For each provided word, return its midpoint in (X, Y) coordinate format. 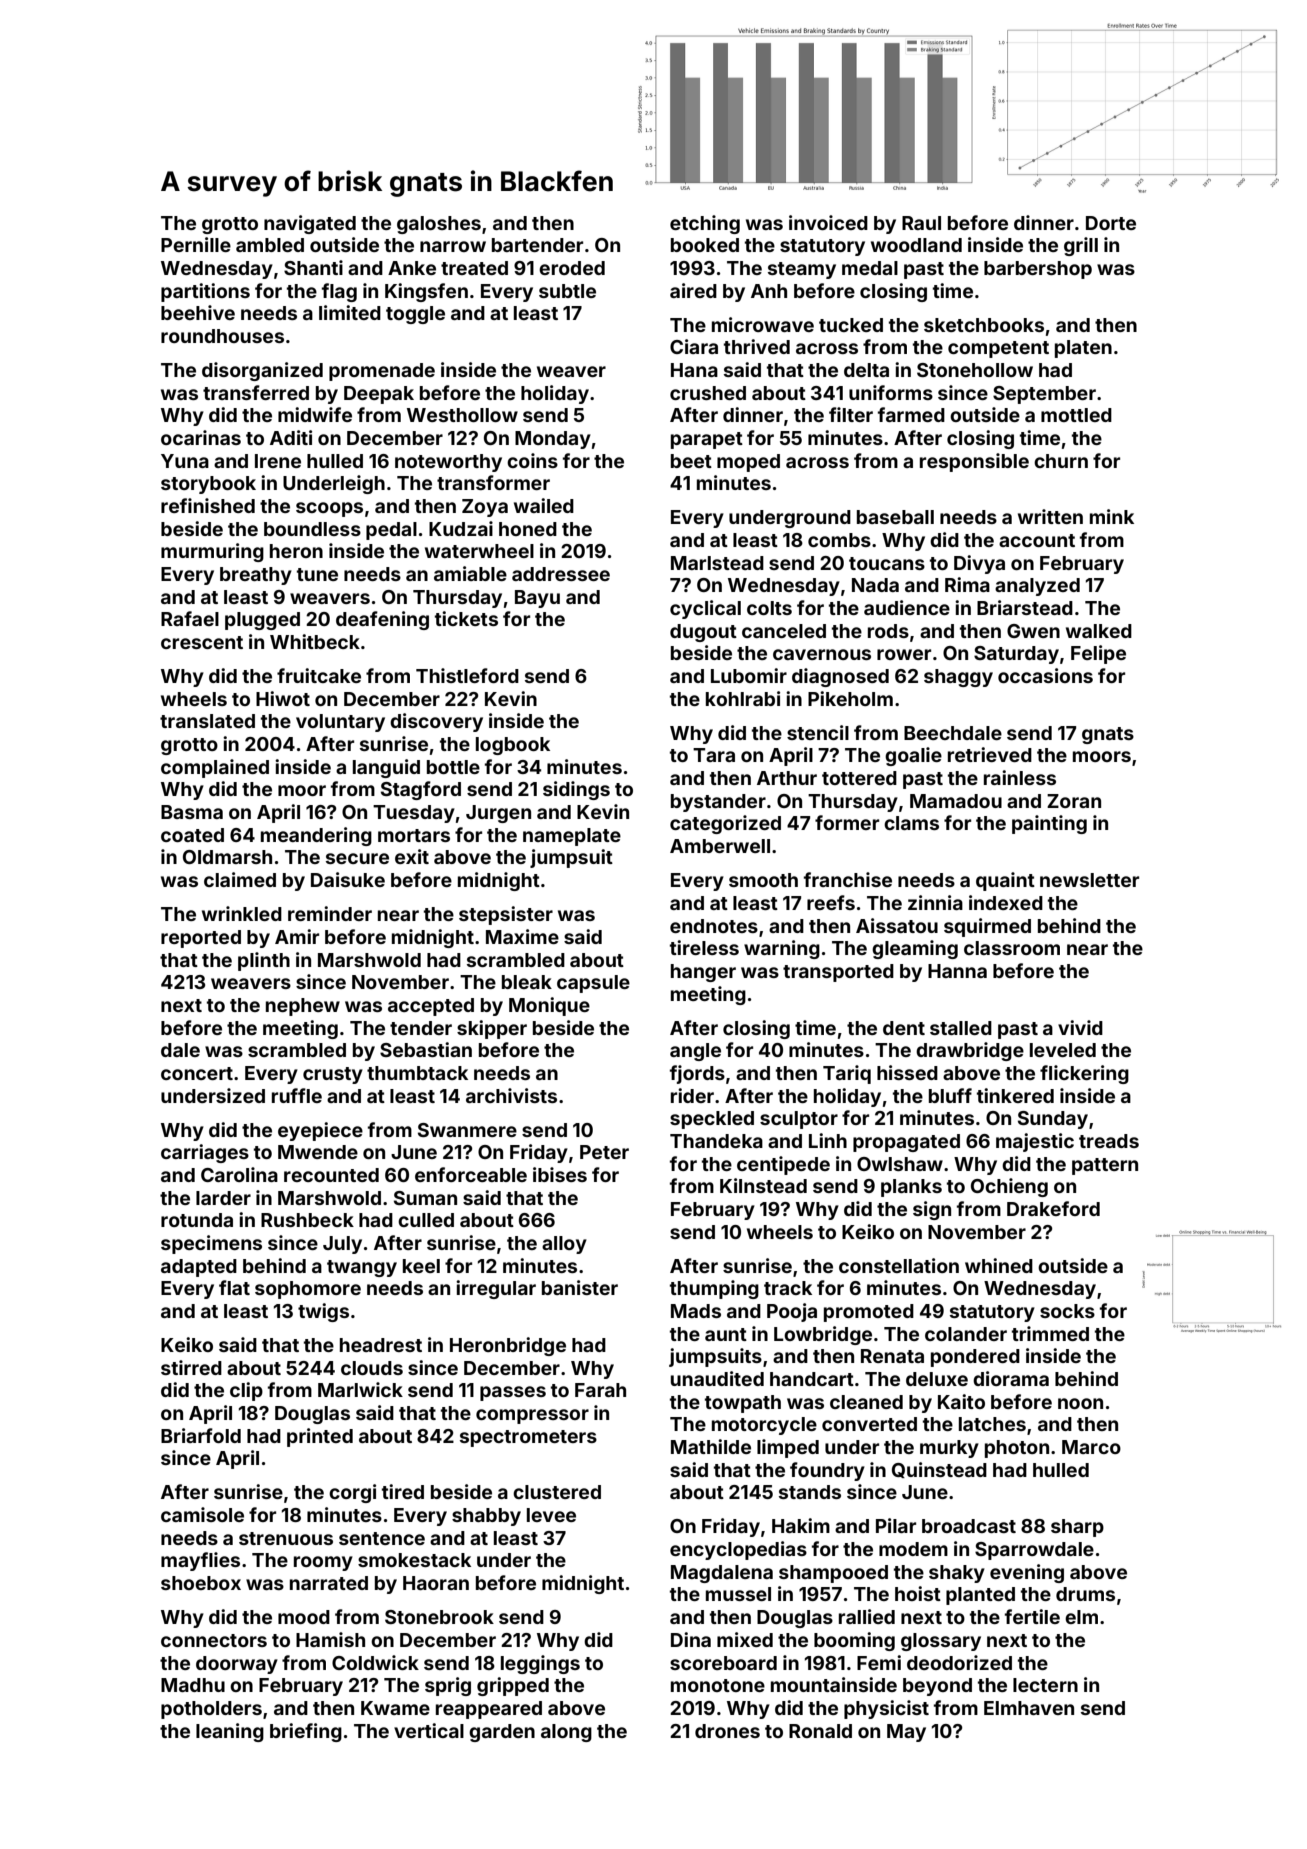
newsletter (1089, 880)
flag (339, 292)
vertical (429, 1730)
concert (197, 1073)
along (566, 1733)
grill (1081, 246)
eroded (572, 268)
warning (782, 949)
